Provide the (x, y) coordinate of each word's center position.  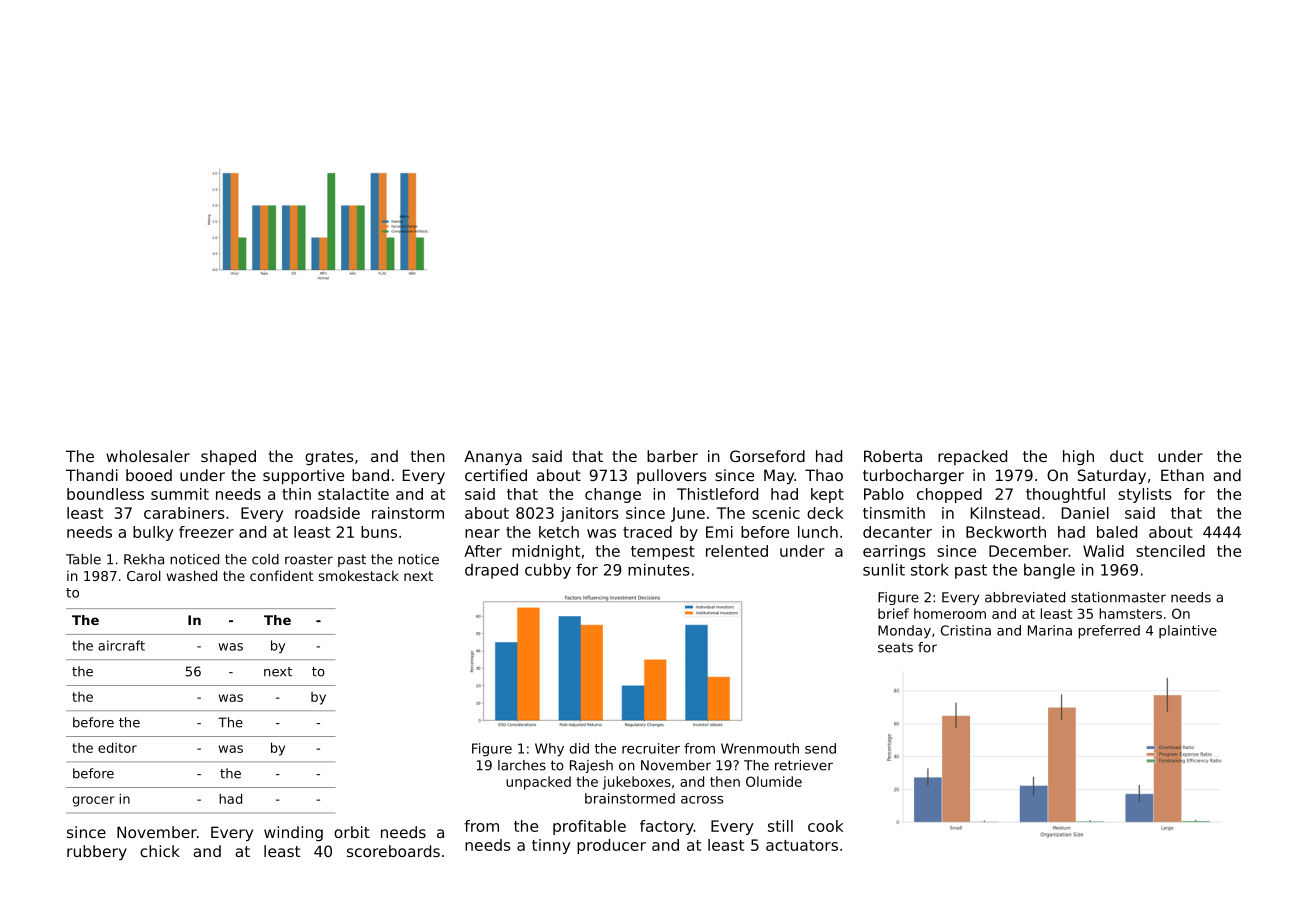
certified (496, 475)
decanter (897, 532)
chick (160, 851)
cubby (548, 571)
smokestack (359, 575)
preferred (1109, 632)
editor (117, 747)
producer (611, 846)
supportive (303, 476)
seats (895, 647)
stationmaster (1118, 597)
